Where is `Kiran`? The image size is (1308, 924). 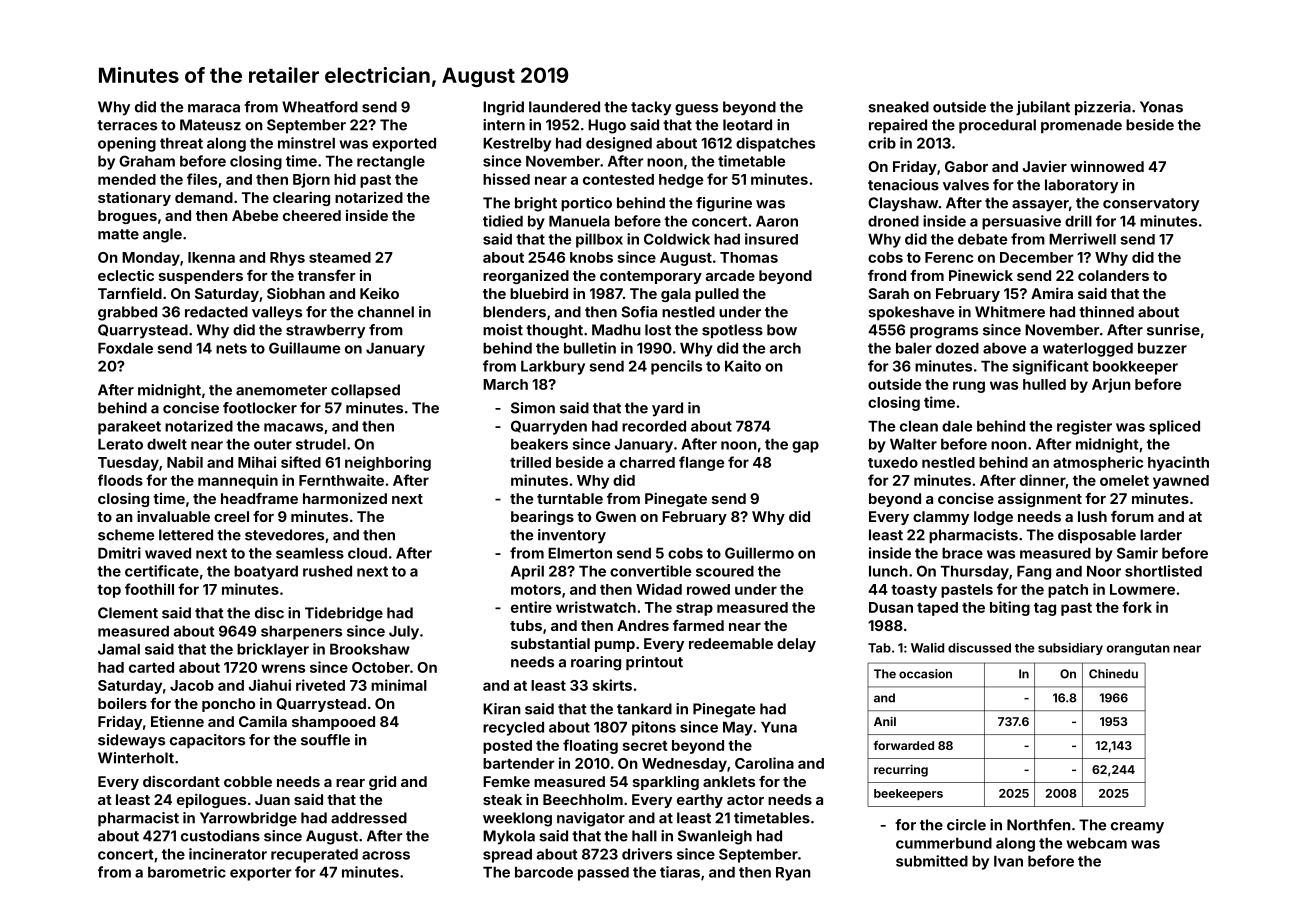 Kiran is located at coordinates (502, 709).
